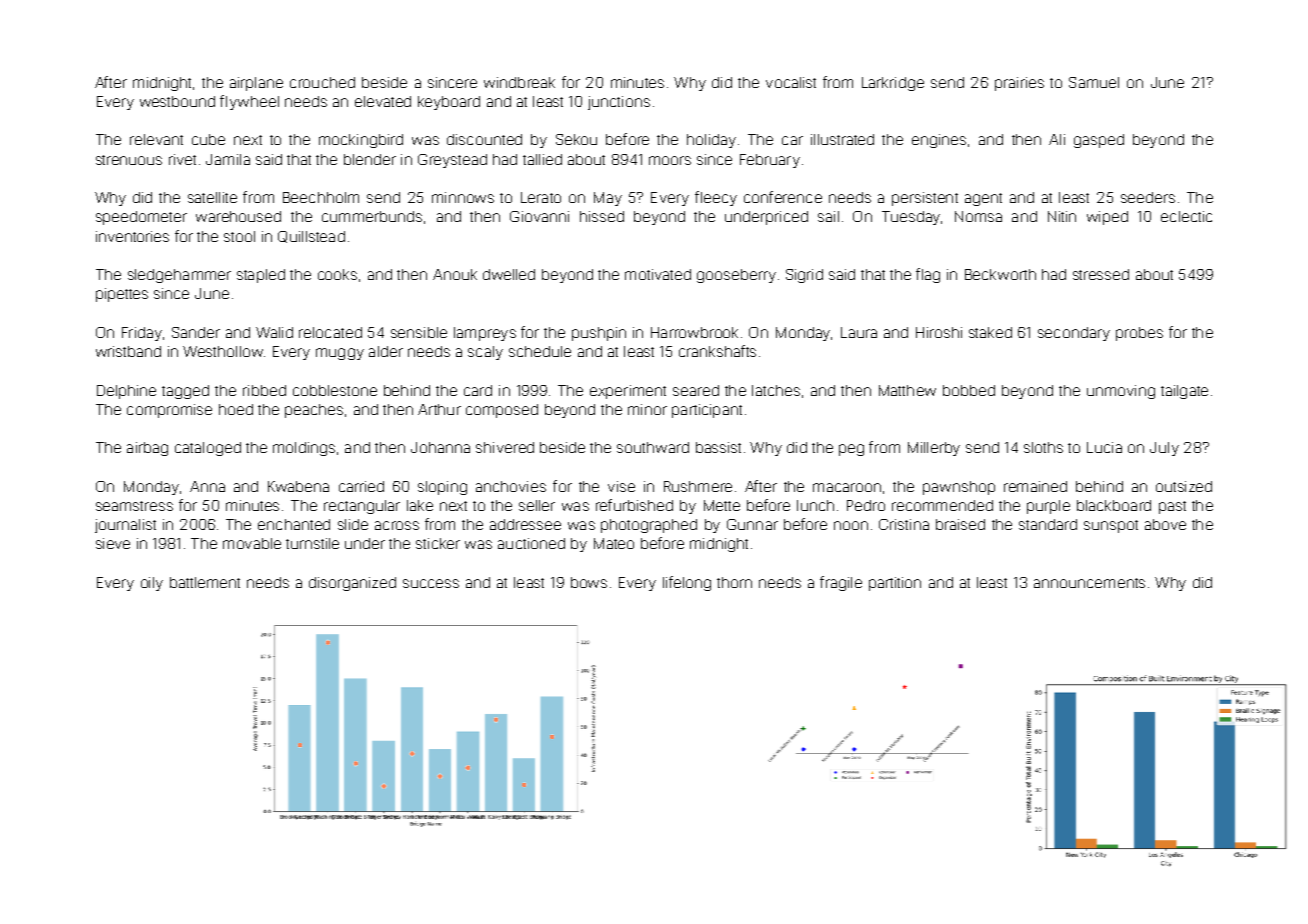  Describe the element at coordinates (1101, 274) in the screenshot. I see `stressed` at that location.
